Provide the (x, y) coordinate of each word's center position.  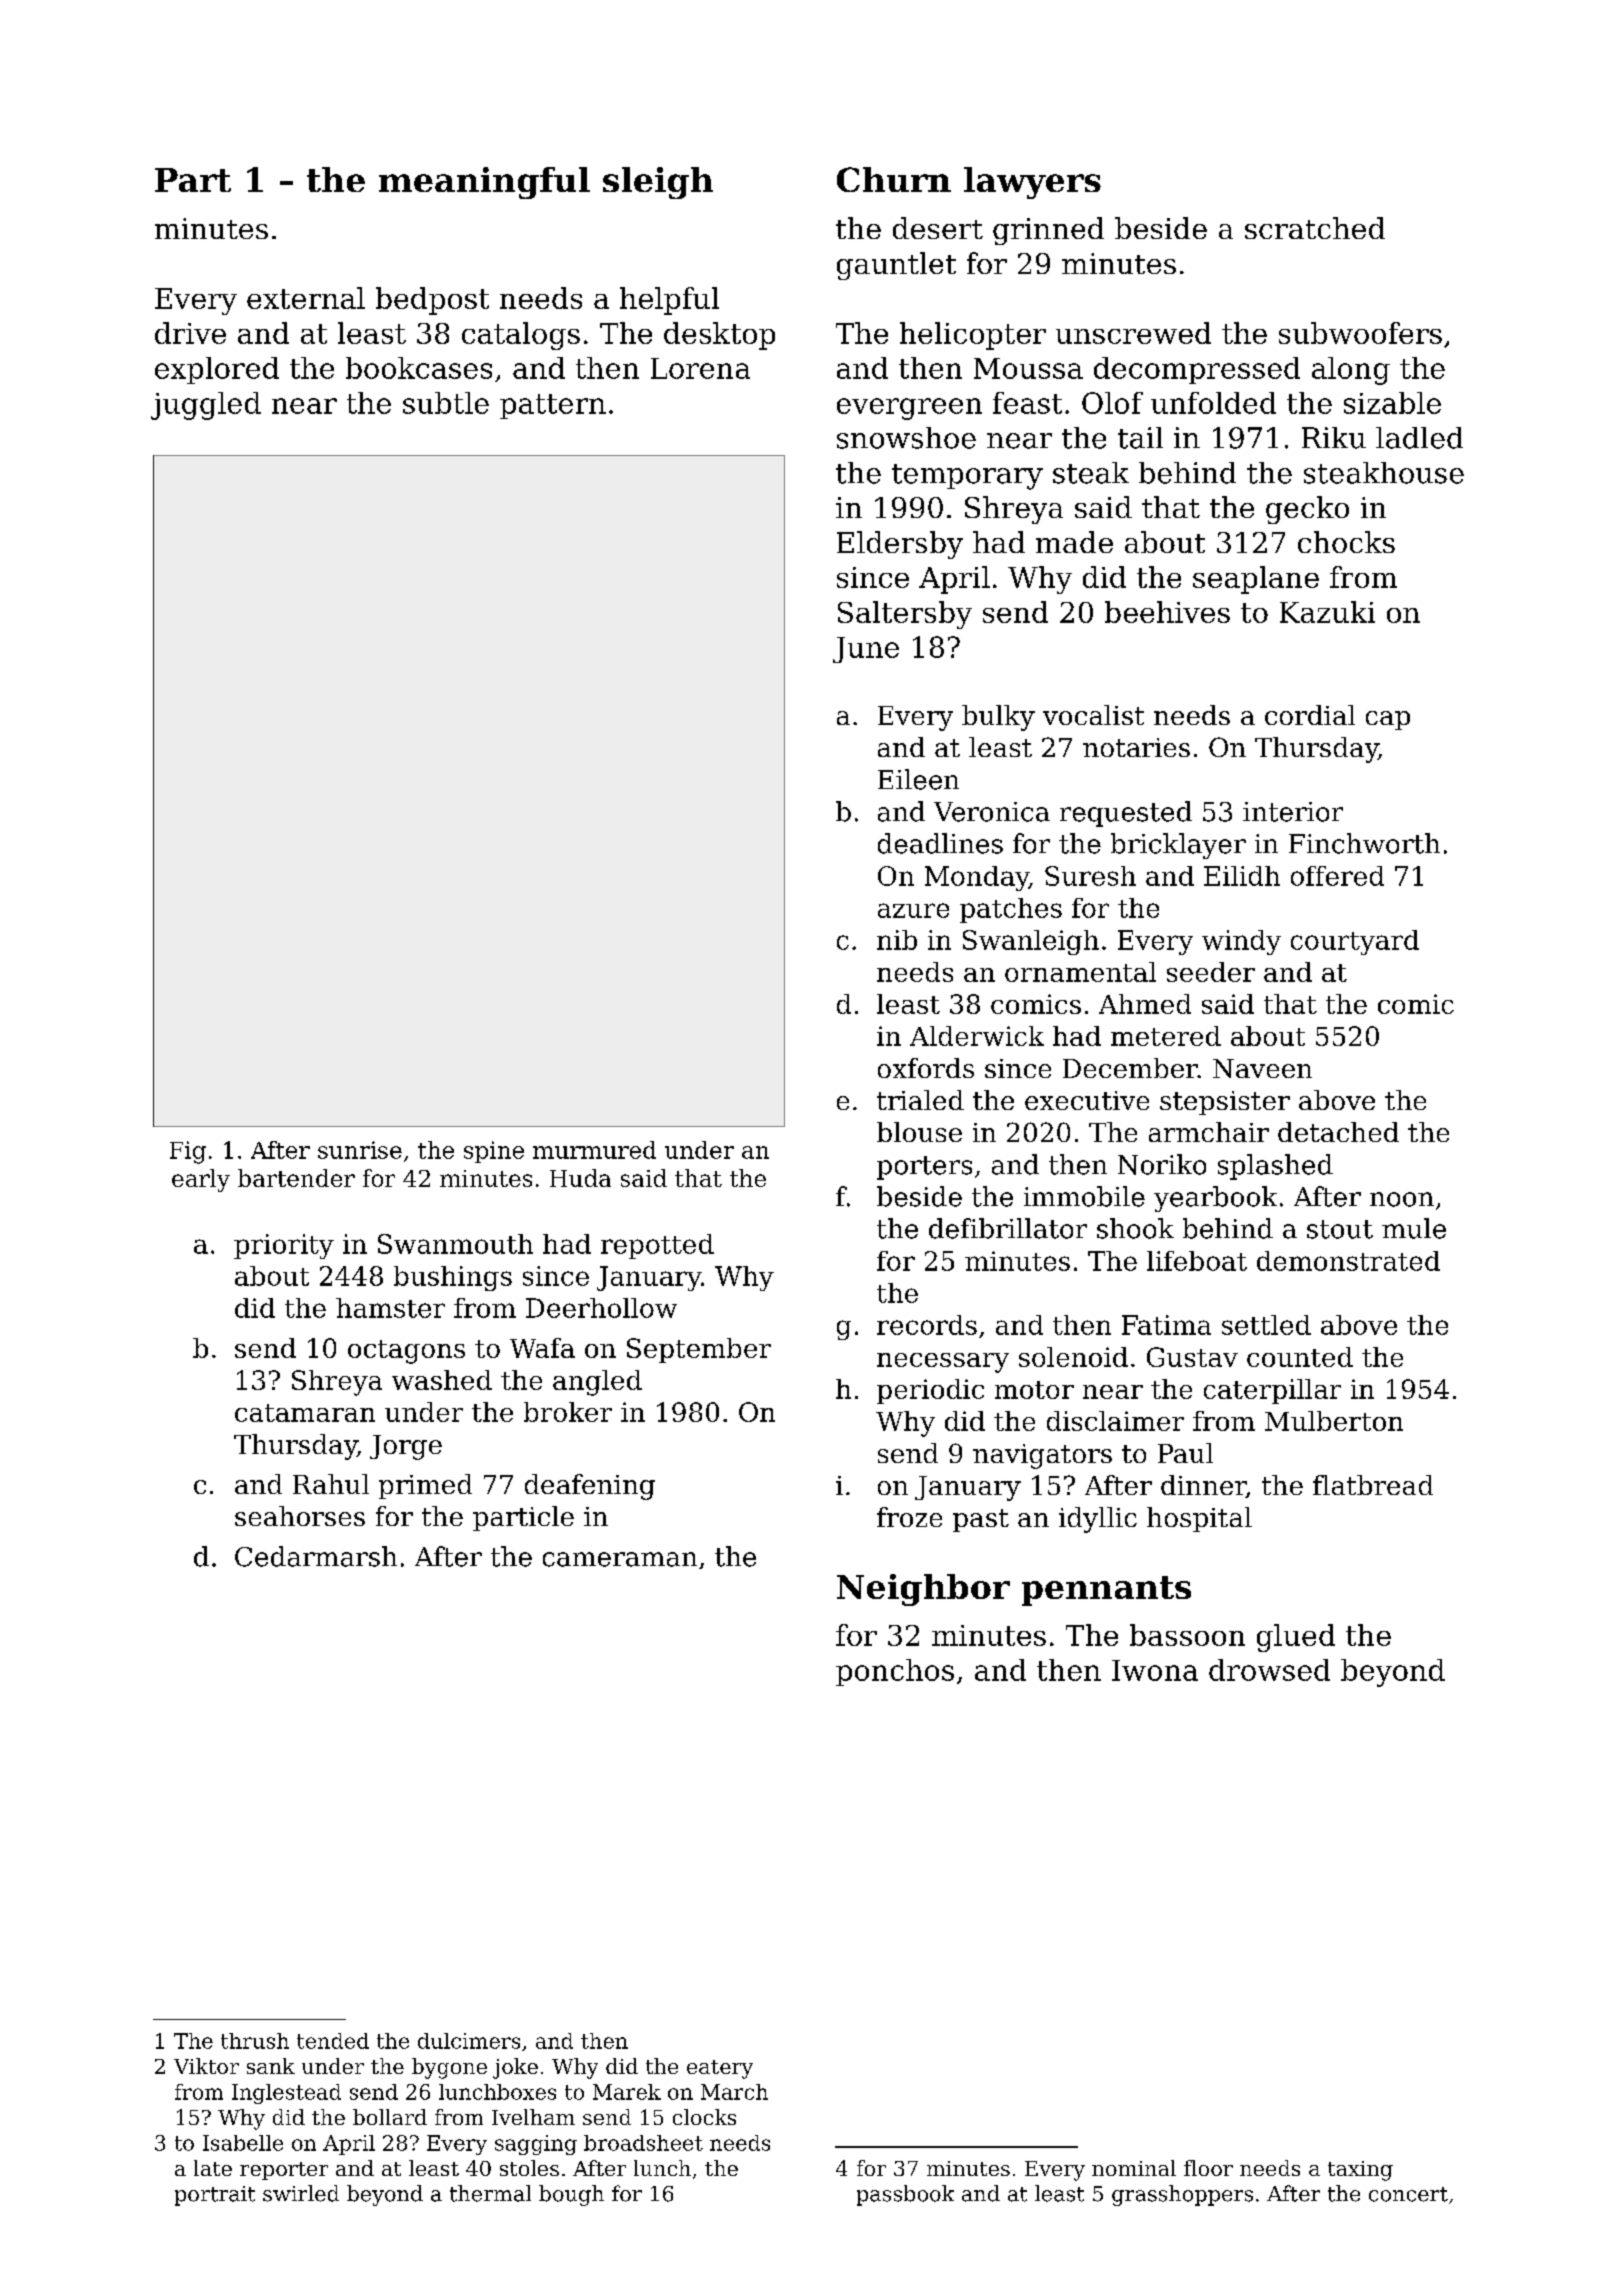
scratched (1315, 228)
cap (1388, 720)
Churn (894, 179)
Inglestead (286, 2094)
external (306, 298)
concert (1408, 2194)
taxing (1360, 2171)
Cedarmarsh (316, 1556)
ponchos (895, 1672)
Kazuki (1327, 612)
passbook (905, 2195)
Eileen (918, 779)
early (201, 1180)
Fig (188, 1152)
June (866, 650)
